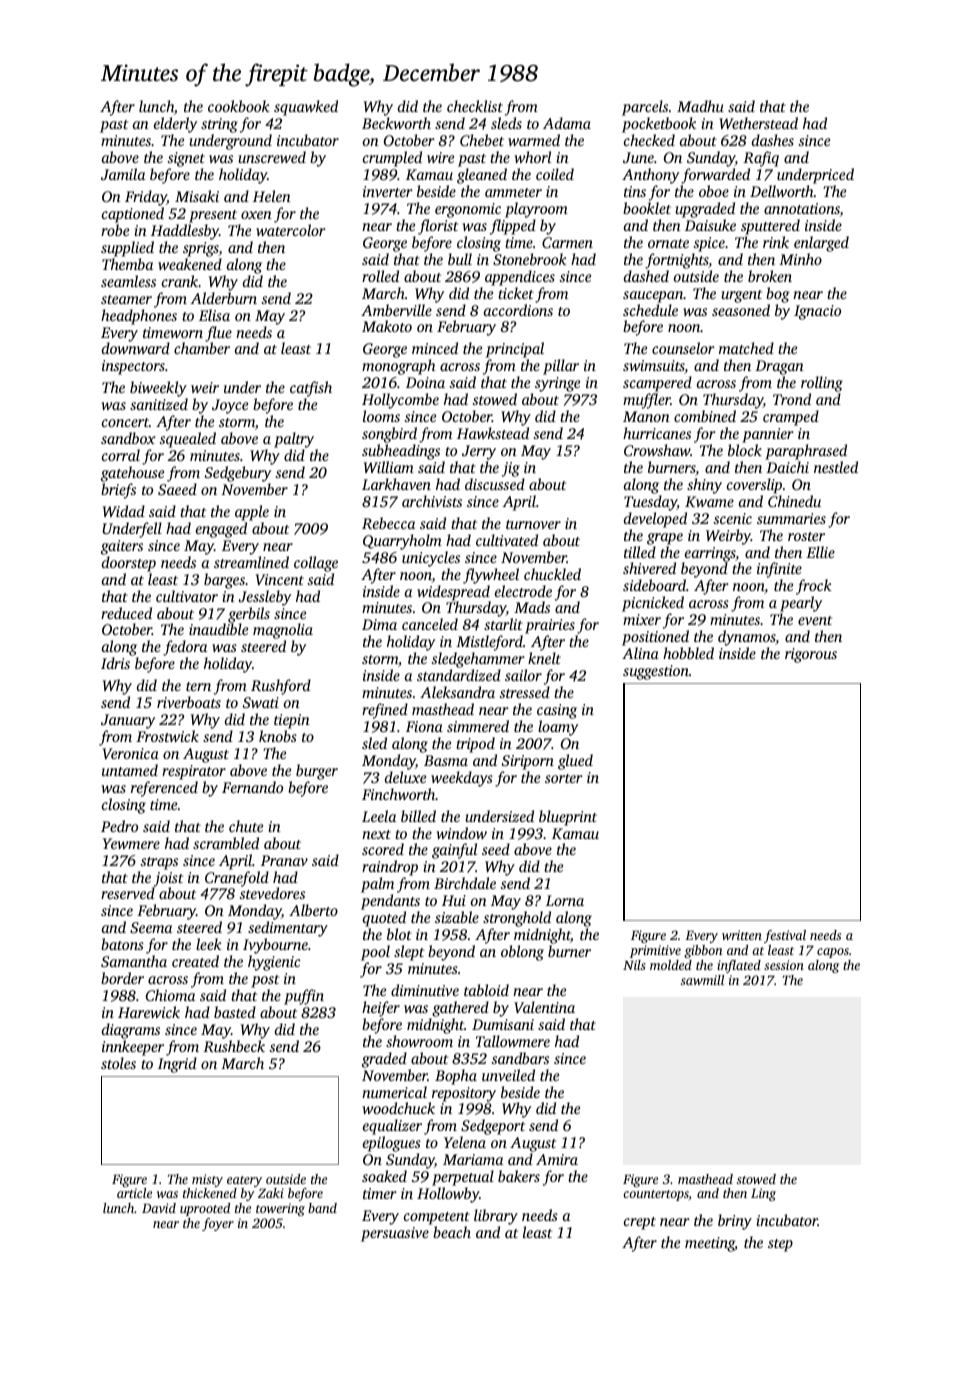 The image size is (962, 1394). What do you see at coordinates (811, 655) in the screenshot?
I see `rigorous` at bounding box center [811, 655].
